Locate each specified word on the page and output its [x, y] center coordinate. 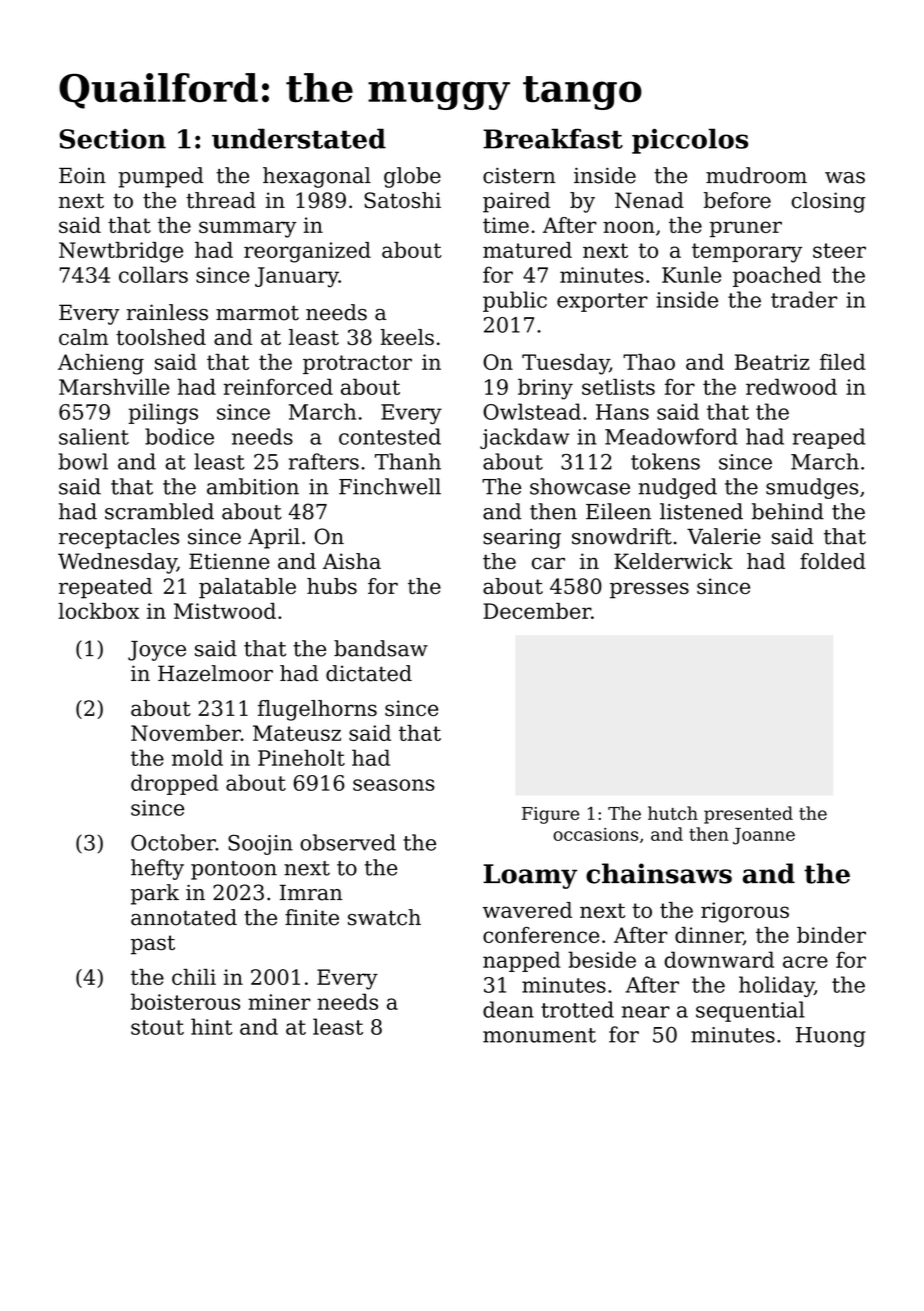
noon [629, 227]
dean [508, 1009]
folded [833, 561]
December [537, 611]
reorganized [307, 252]
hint [212, 1026]
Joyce [157, 651]
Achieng [101, 364]
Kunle [691, 274]
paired [516, 202]
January [297, 277]
